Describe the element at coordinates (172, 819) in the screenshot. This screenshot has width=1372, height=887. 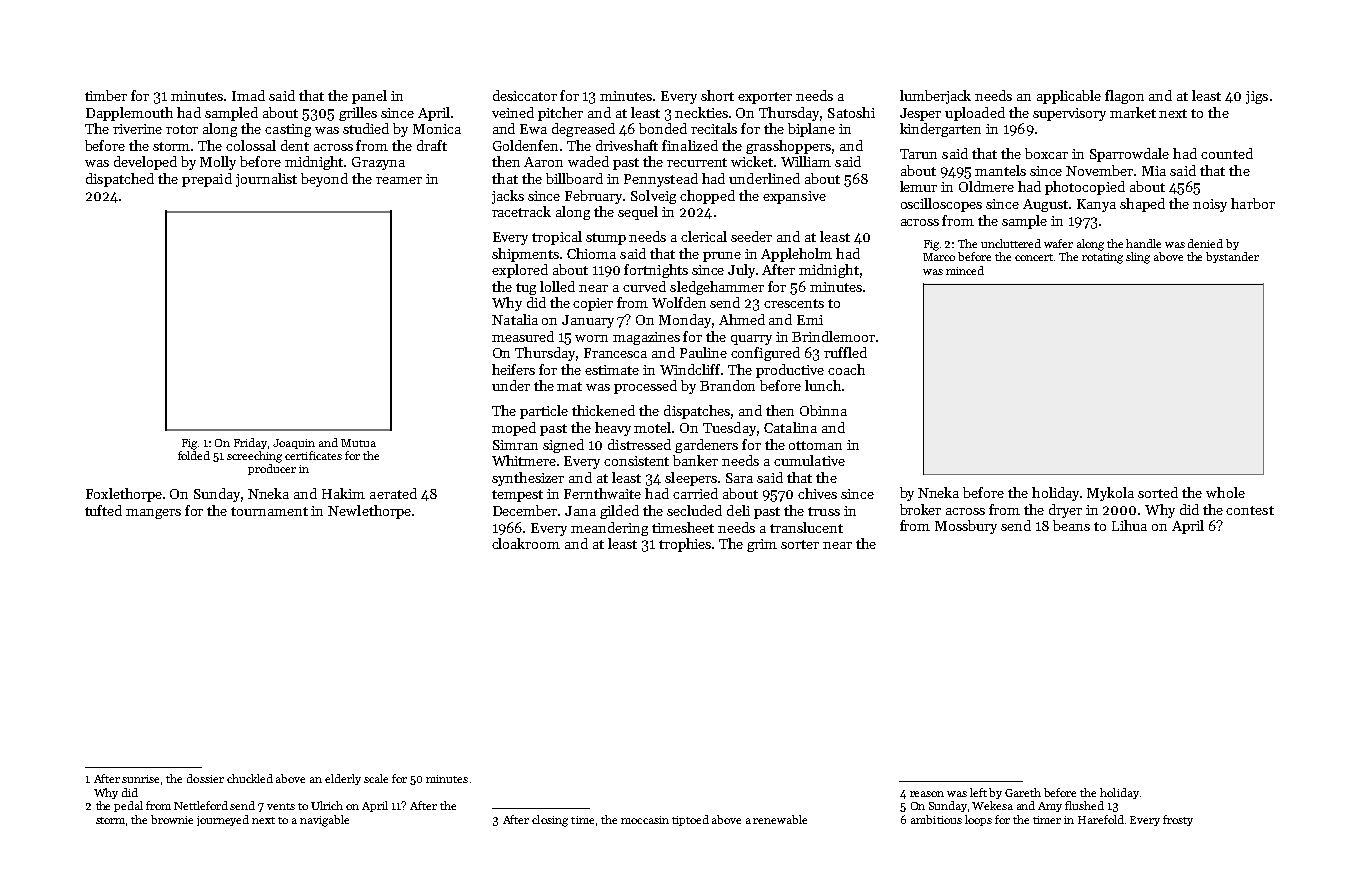
I see `brownie` at that location.
